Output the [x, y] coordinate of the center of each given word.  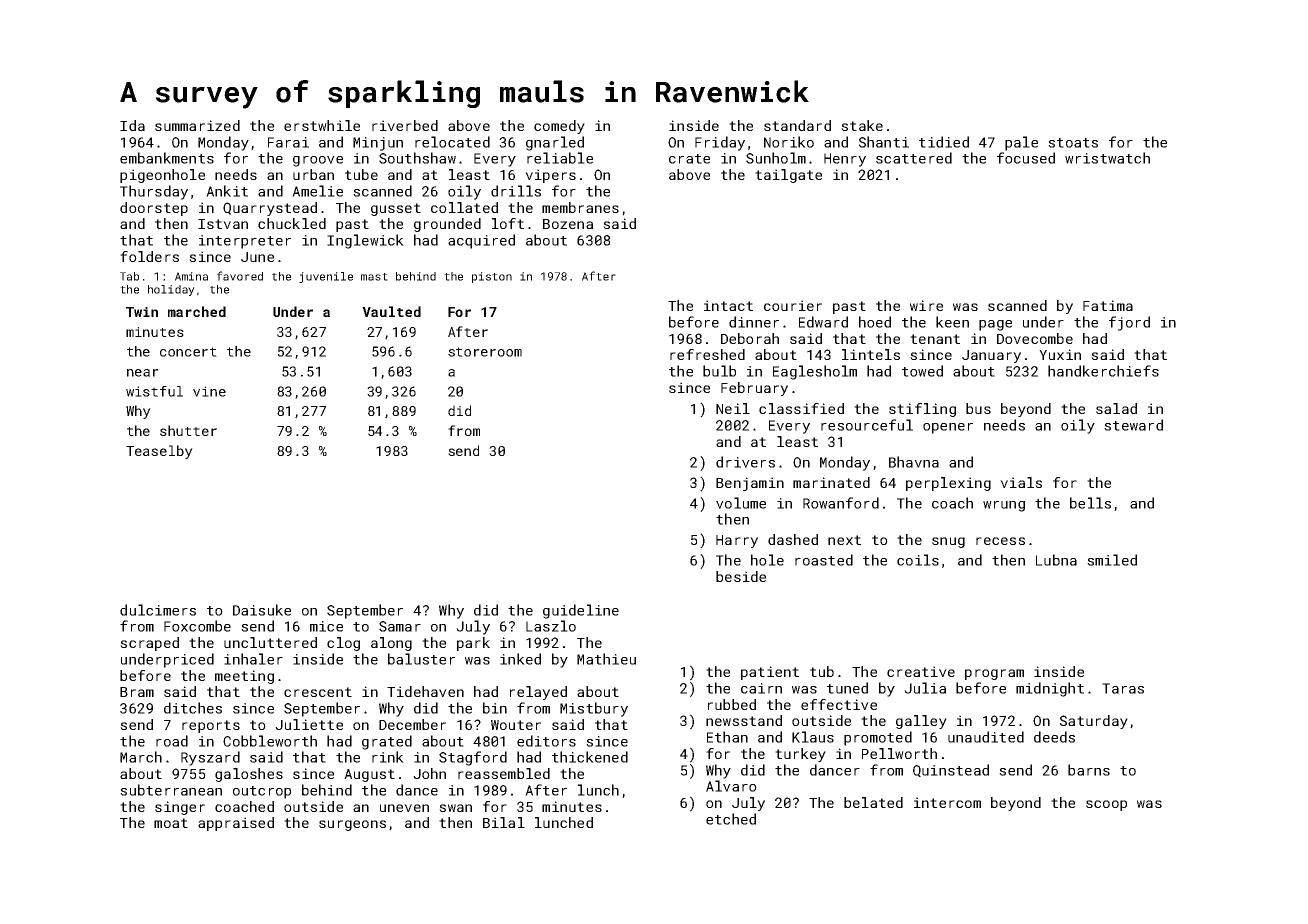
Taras [1123, 688]
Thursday [154, 192]
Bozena [568, 224]
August [369, 775]
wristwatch [1107, 158]
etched [731, 819]
